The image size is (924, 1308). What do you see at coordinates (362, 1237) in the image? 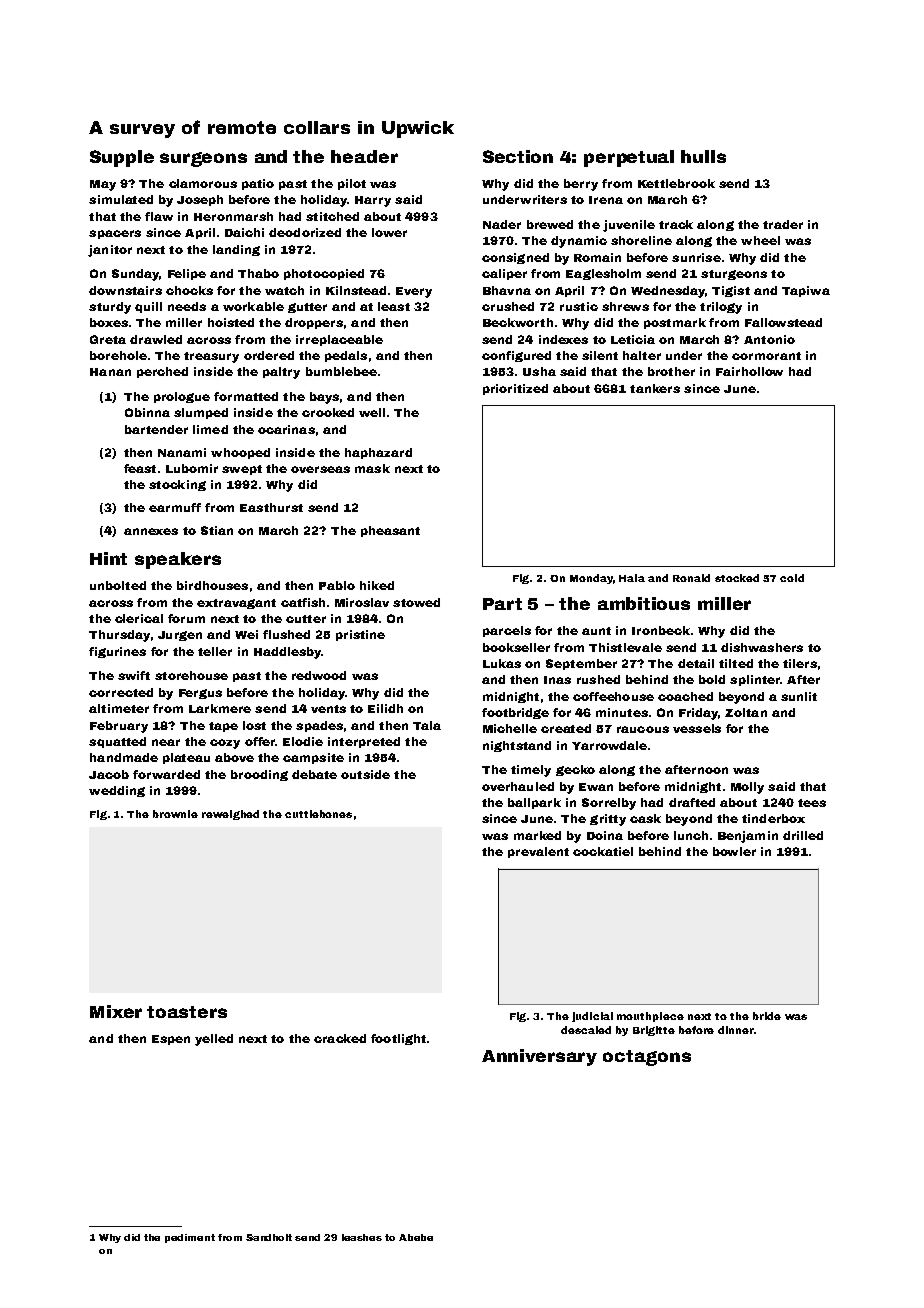
I see `leashes` at bounding box center [362, 1237].
